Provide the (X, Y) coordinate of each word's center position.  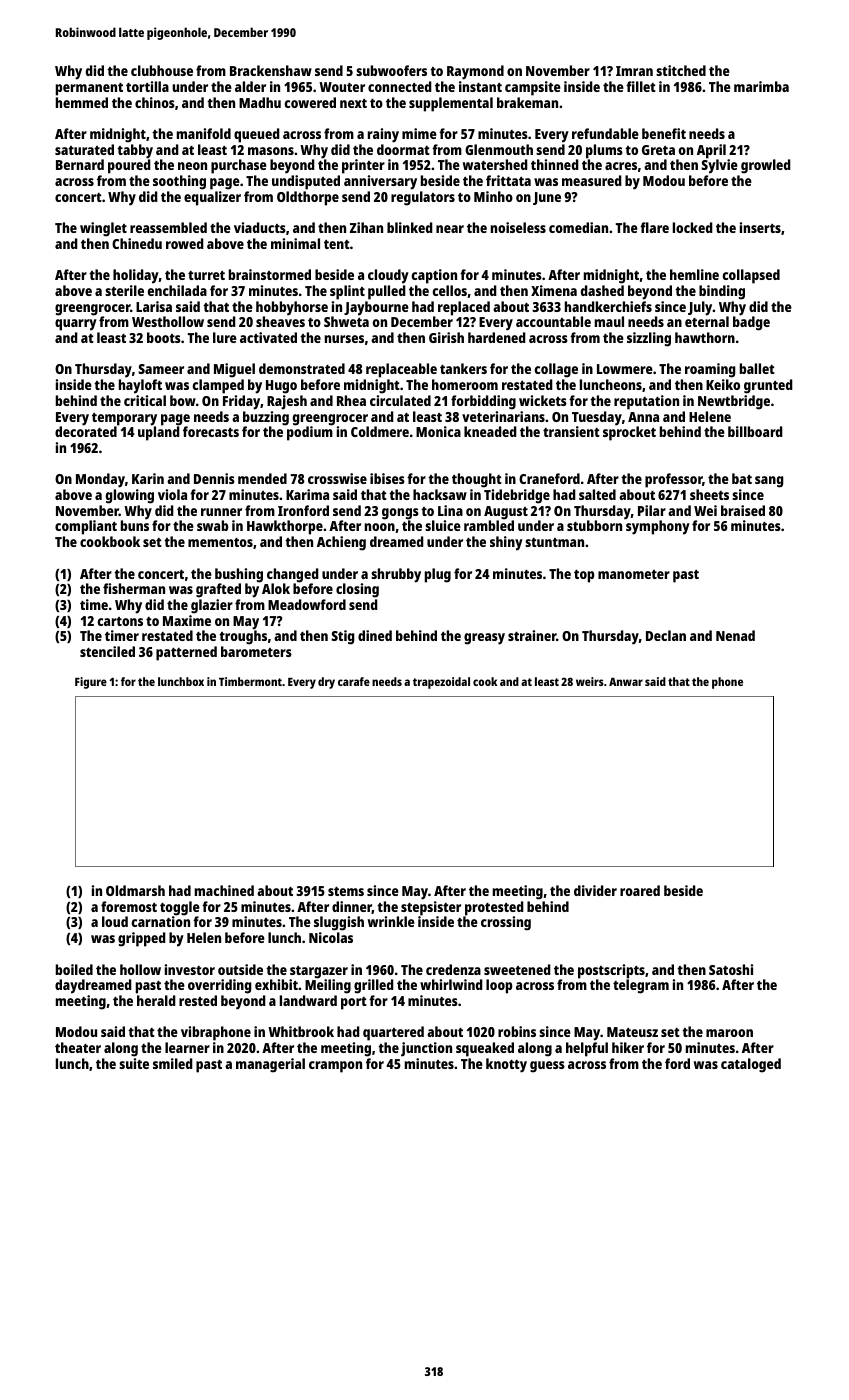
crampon (335, 1067)
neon (192, 166)
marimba (761, 86)
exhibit (276, 984)
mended (262, 478)
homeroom (465, 384)
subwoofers (391, 70)
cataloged (751, 1065)
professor (674, 480)
